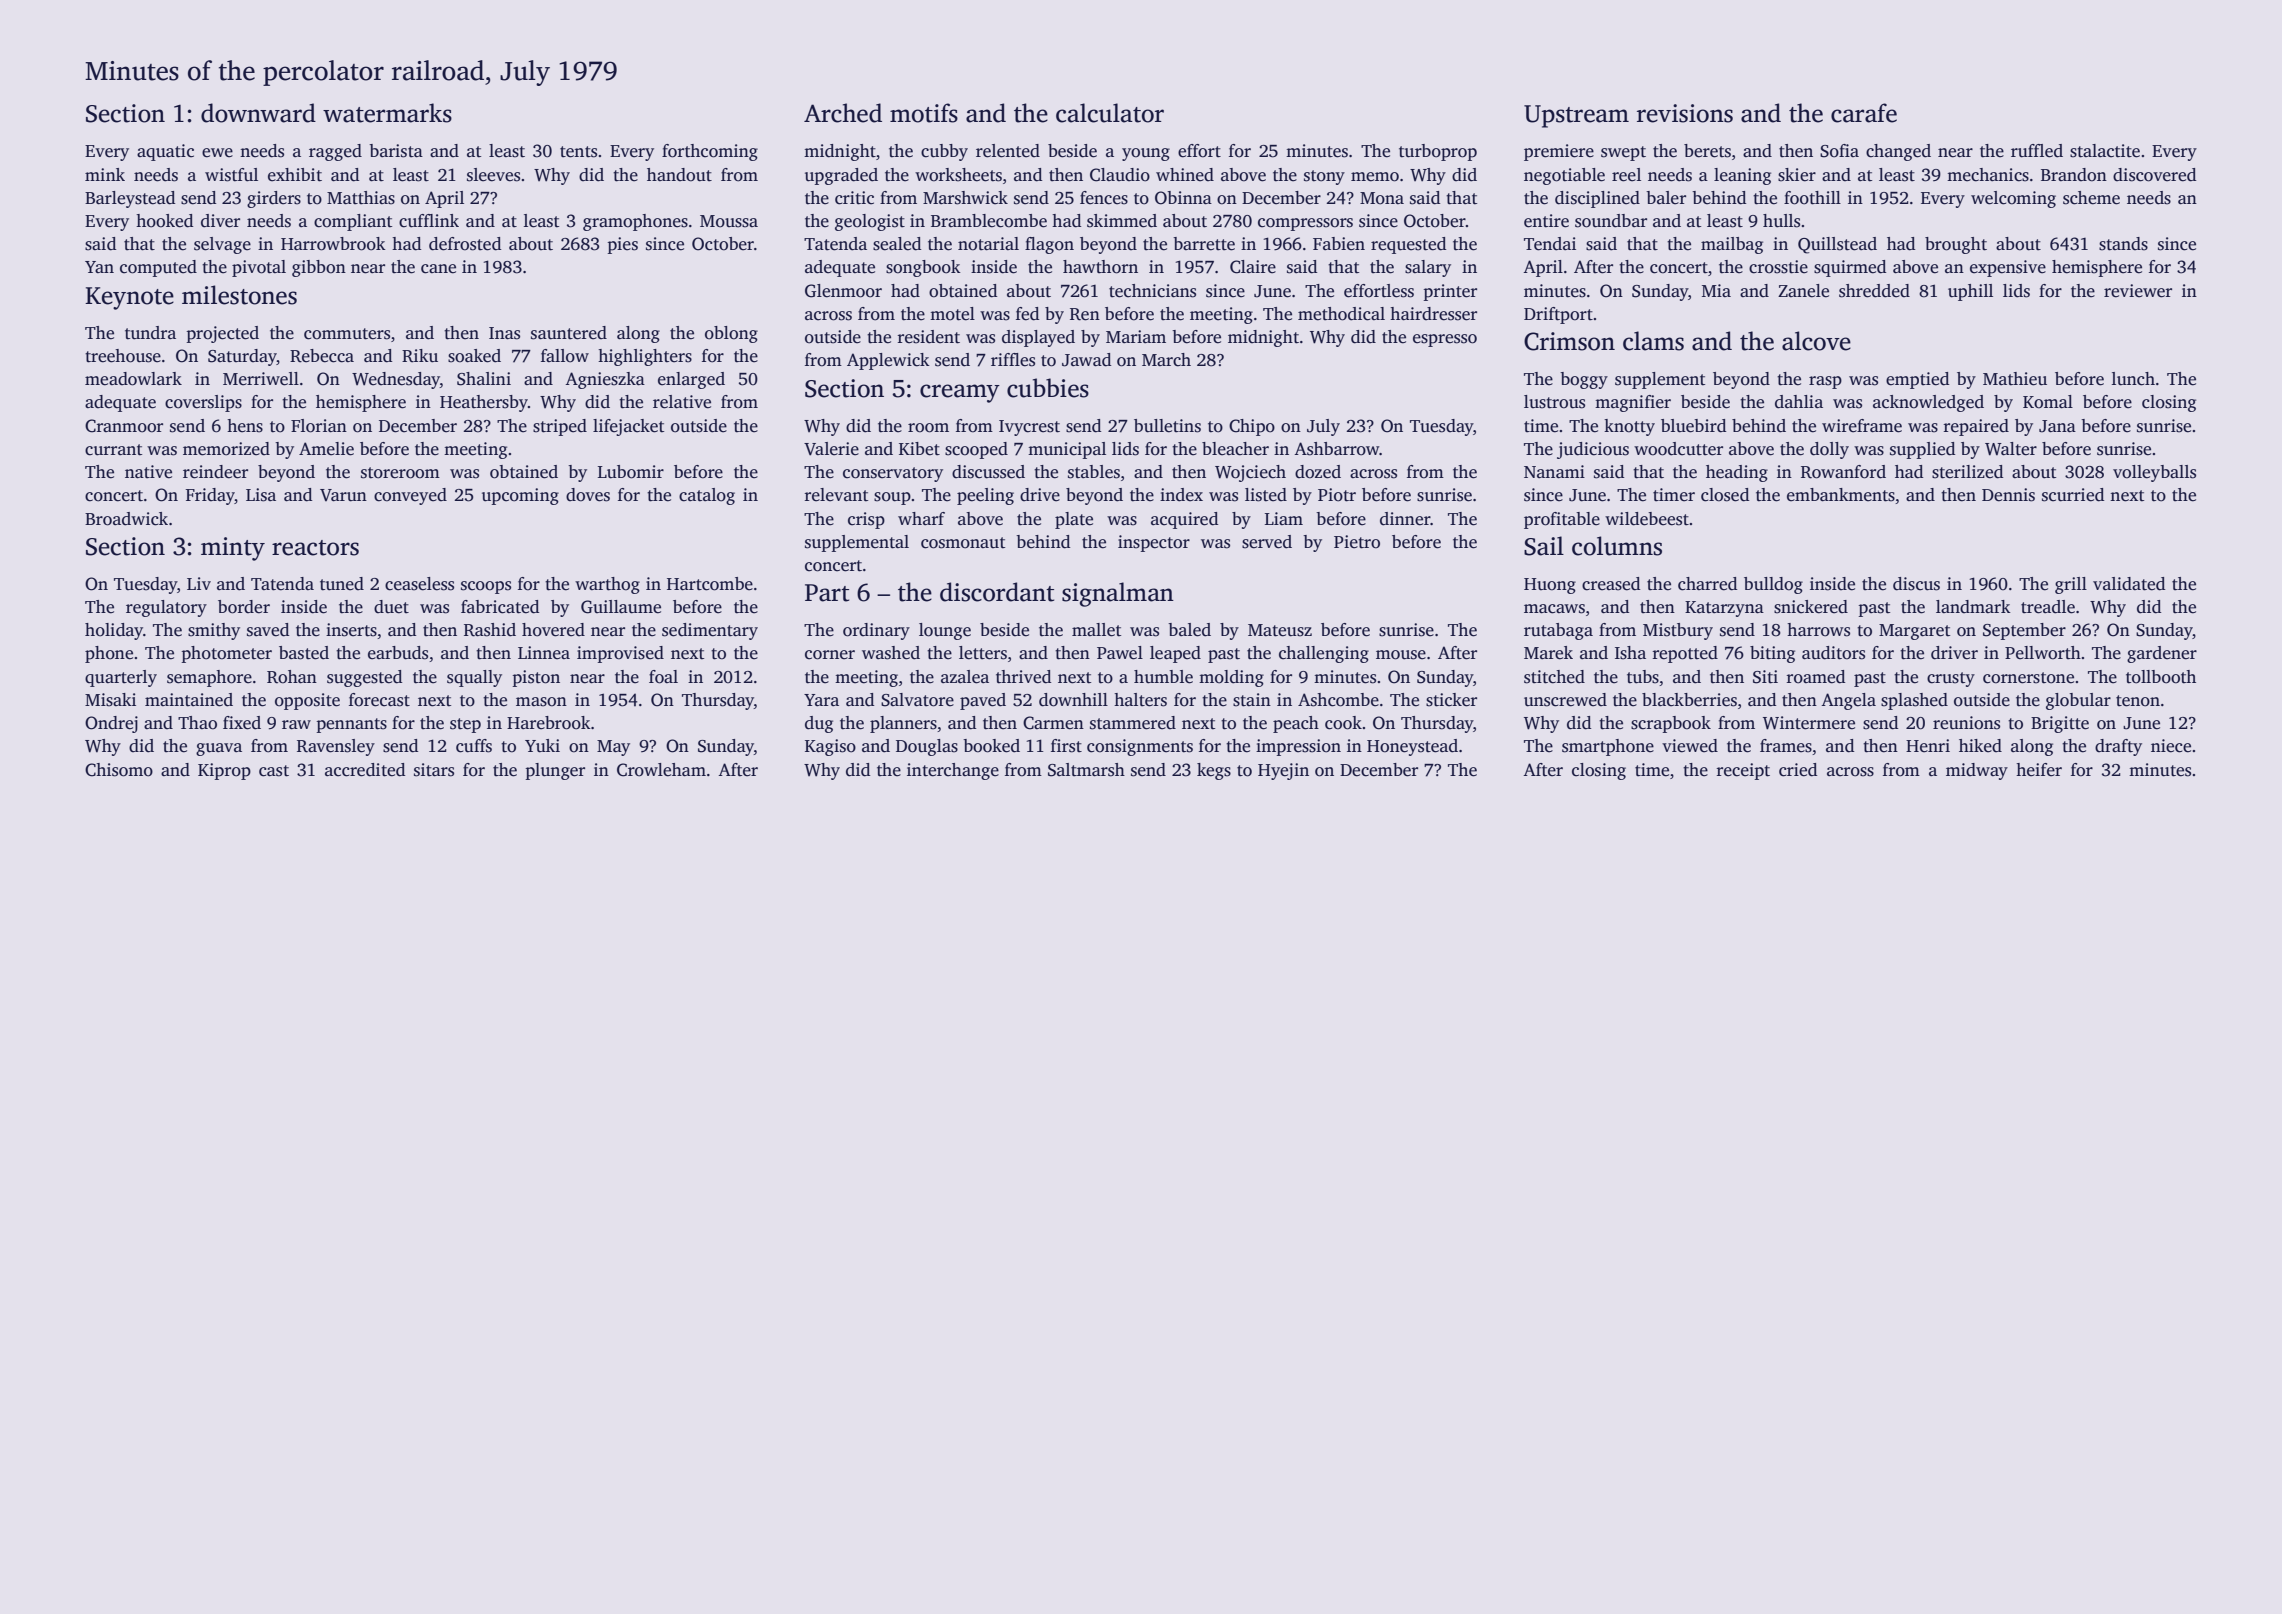  I want to click on guava, so click(219, 749).
